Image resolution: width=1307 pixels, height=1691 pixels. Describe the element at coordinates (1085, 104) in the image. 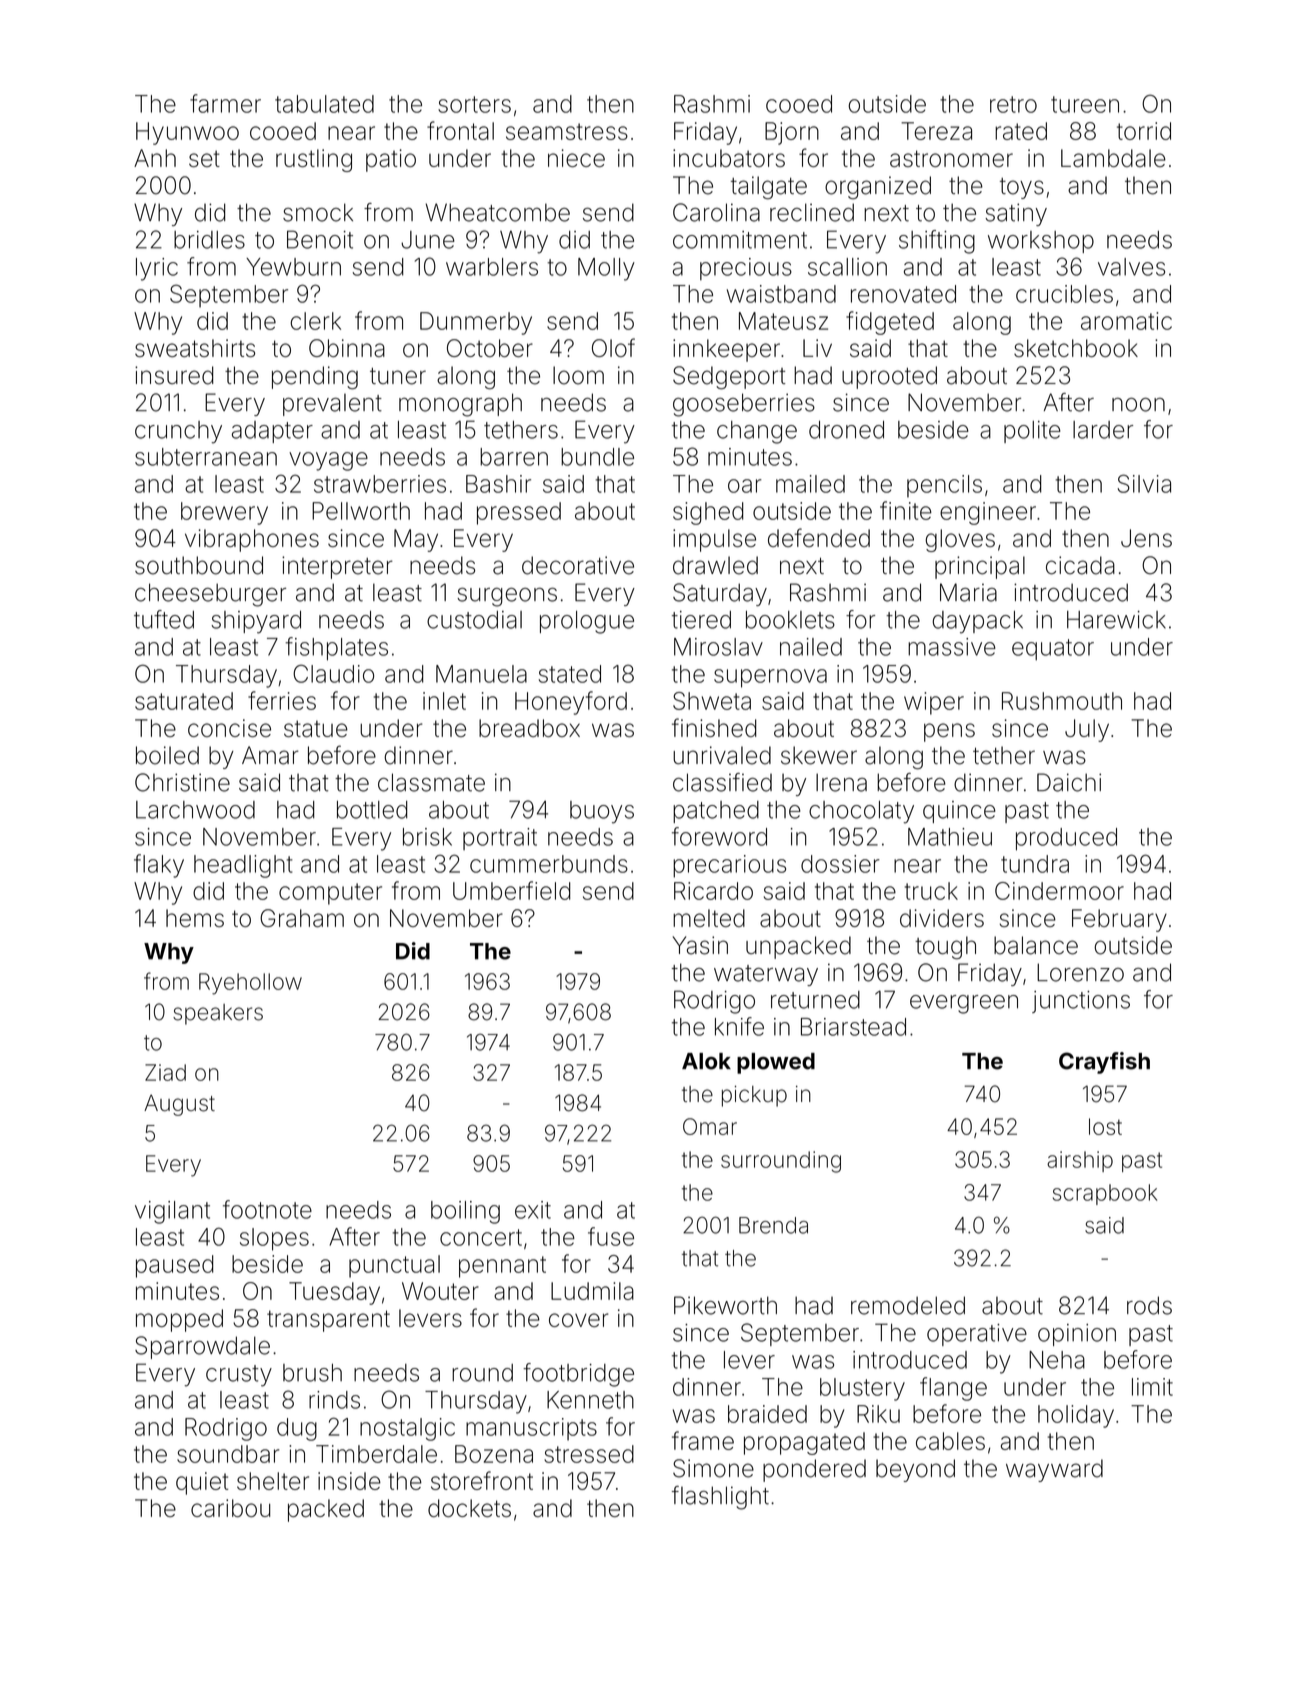

I see `tureen` at that location.
